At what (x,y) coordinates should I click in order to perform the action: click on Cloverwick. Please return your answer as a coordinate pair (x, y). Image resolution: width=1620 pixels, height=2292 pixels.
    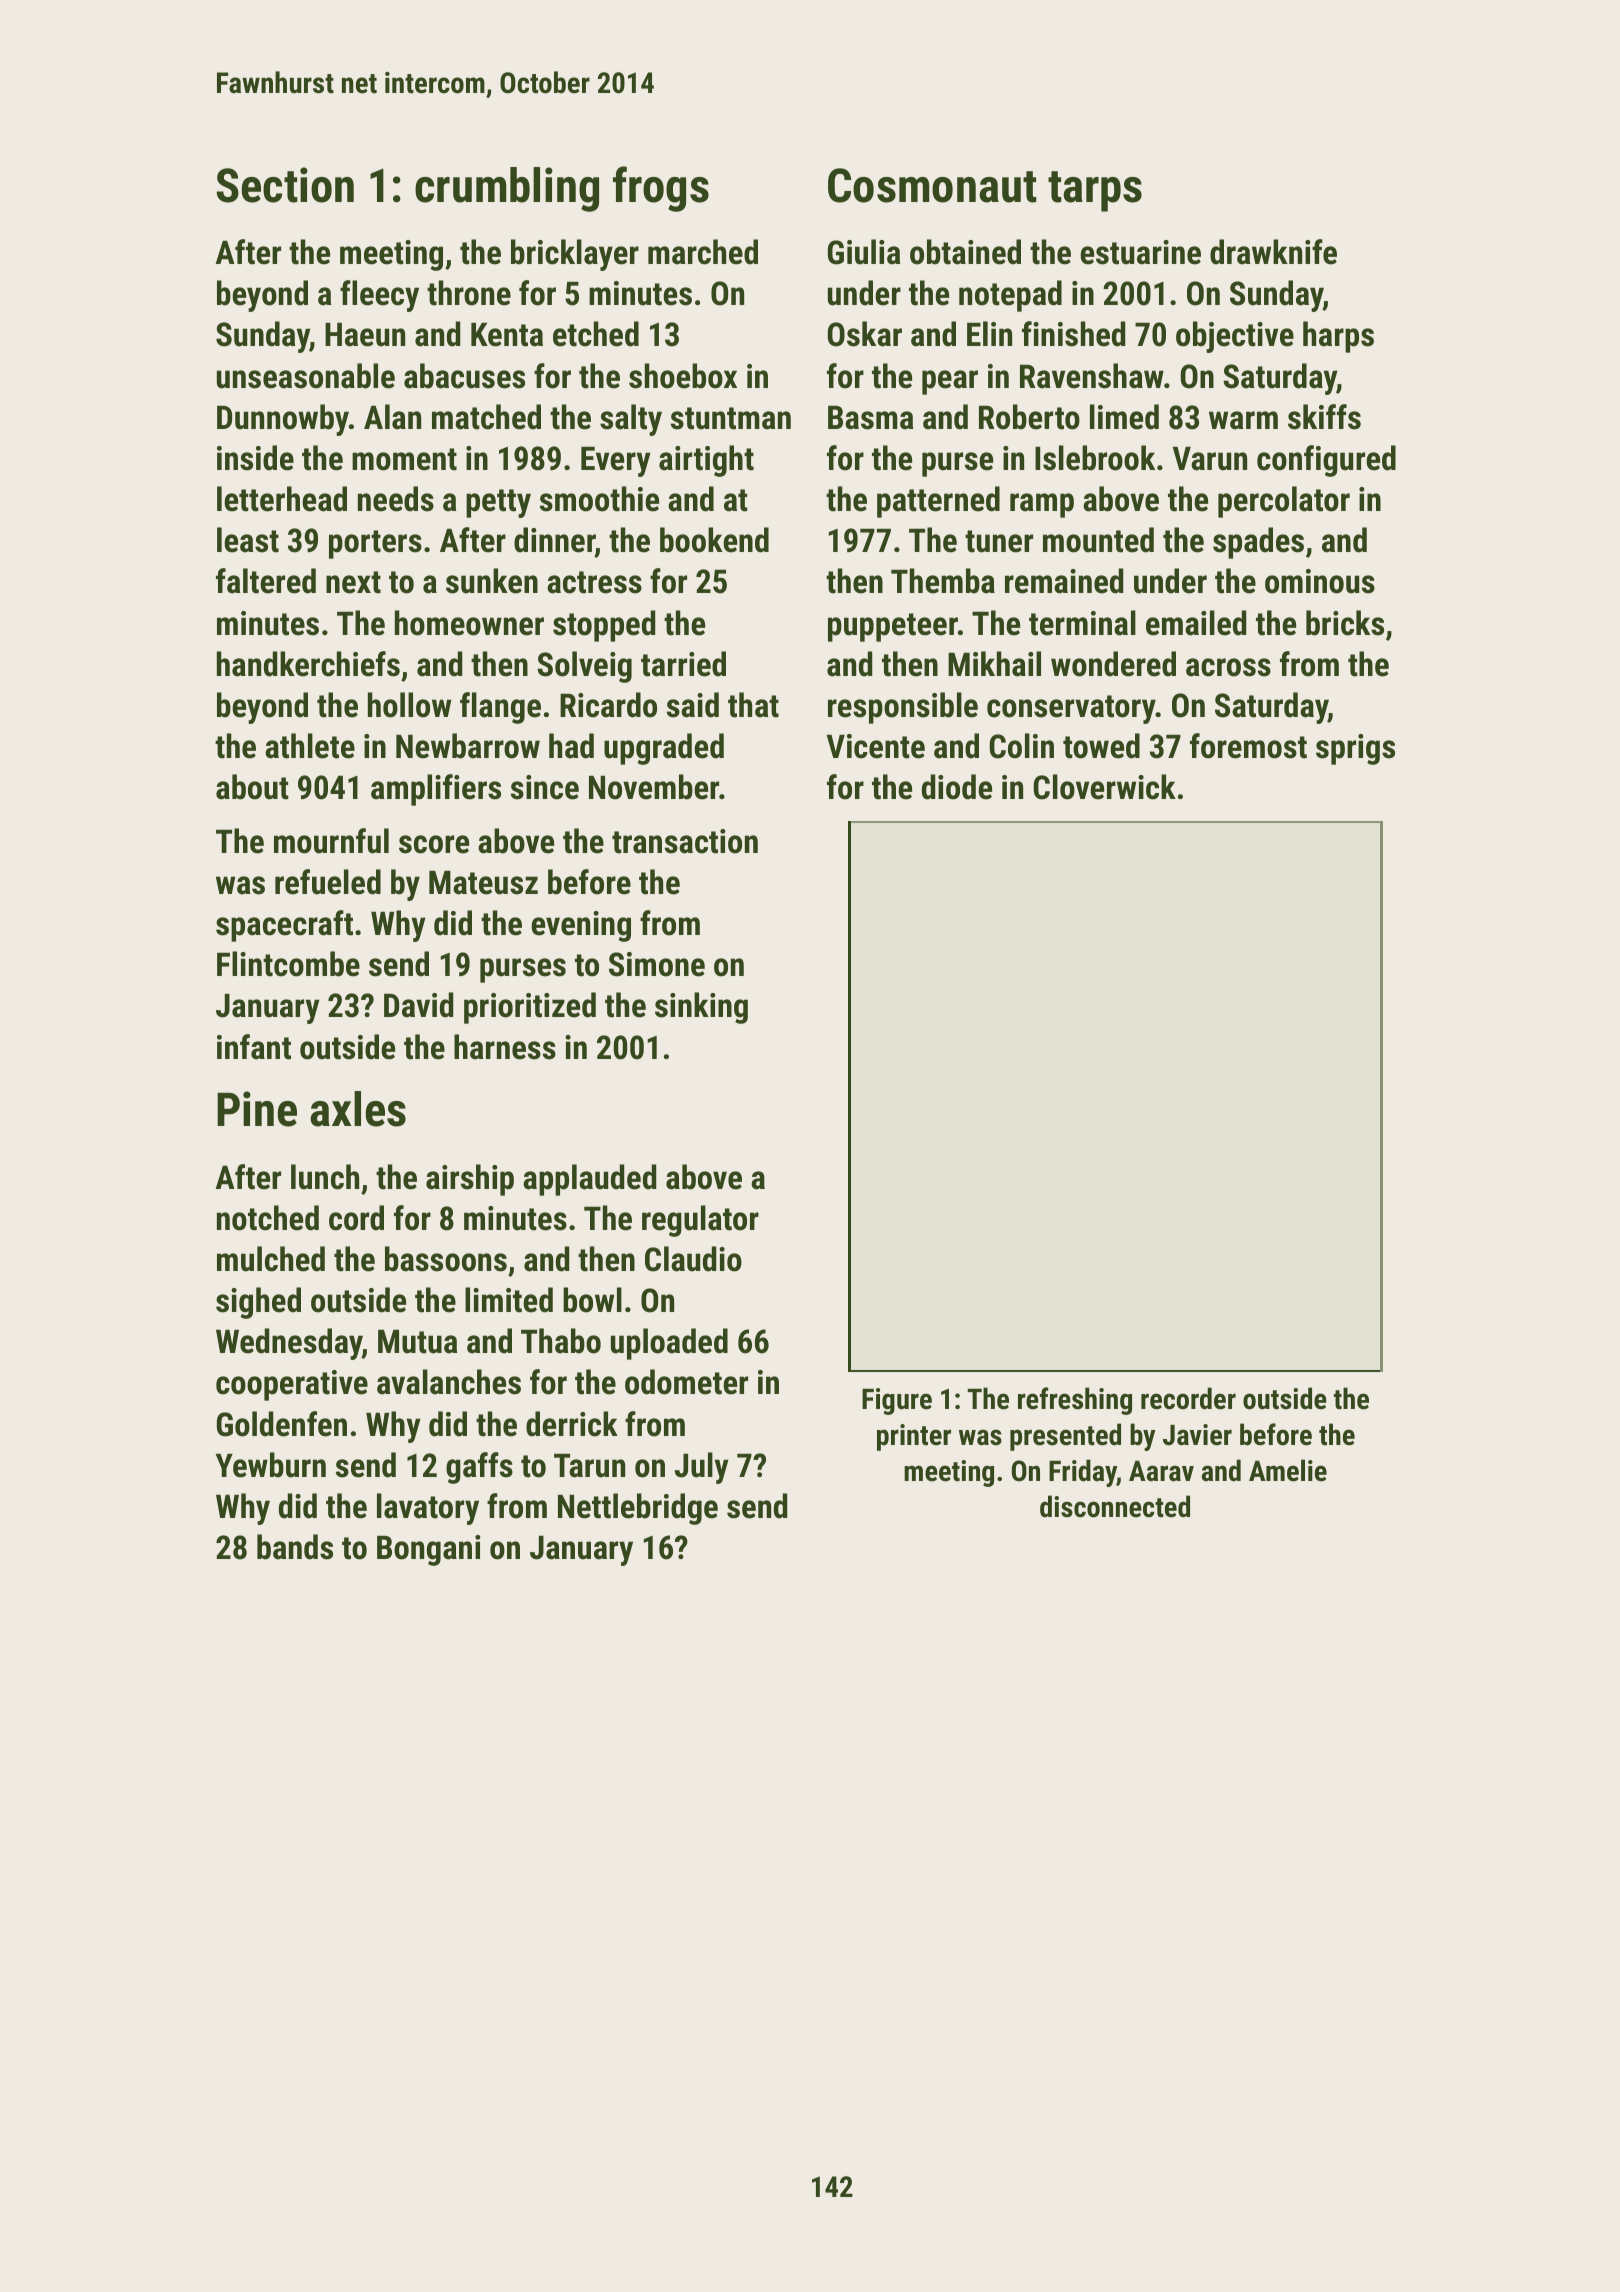
    Looking at the image, I should click on (1104, 787).
